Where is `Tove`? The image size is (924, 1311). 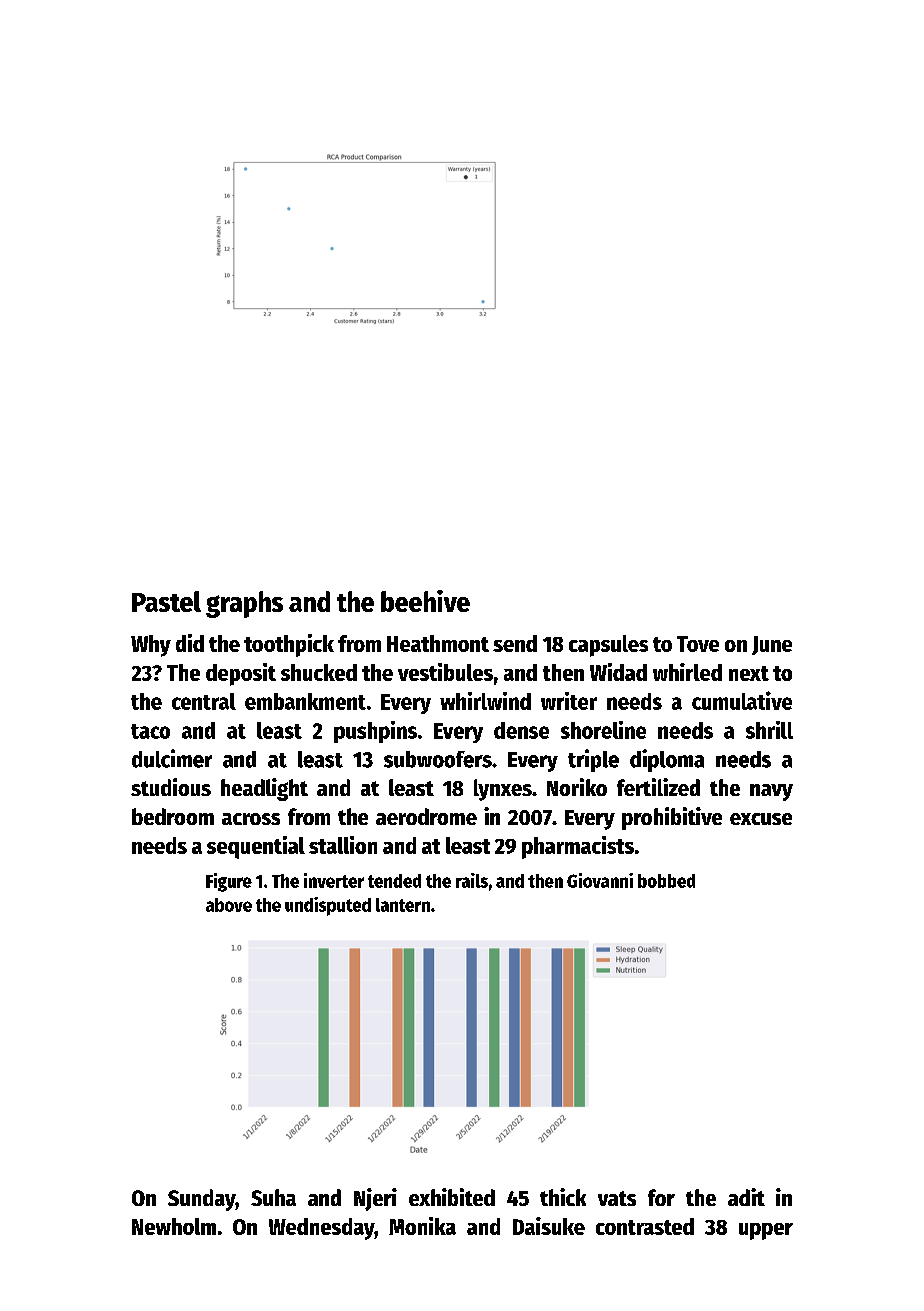 Tove is located at coordinates (698, 644).
